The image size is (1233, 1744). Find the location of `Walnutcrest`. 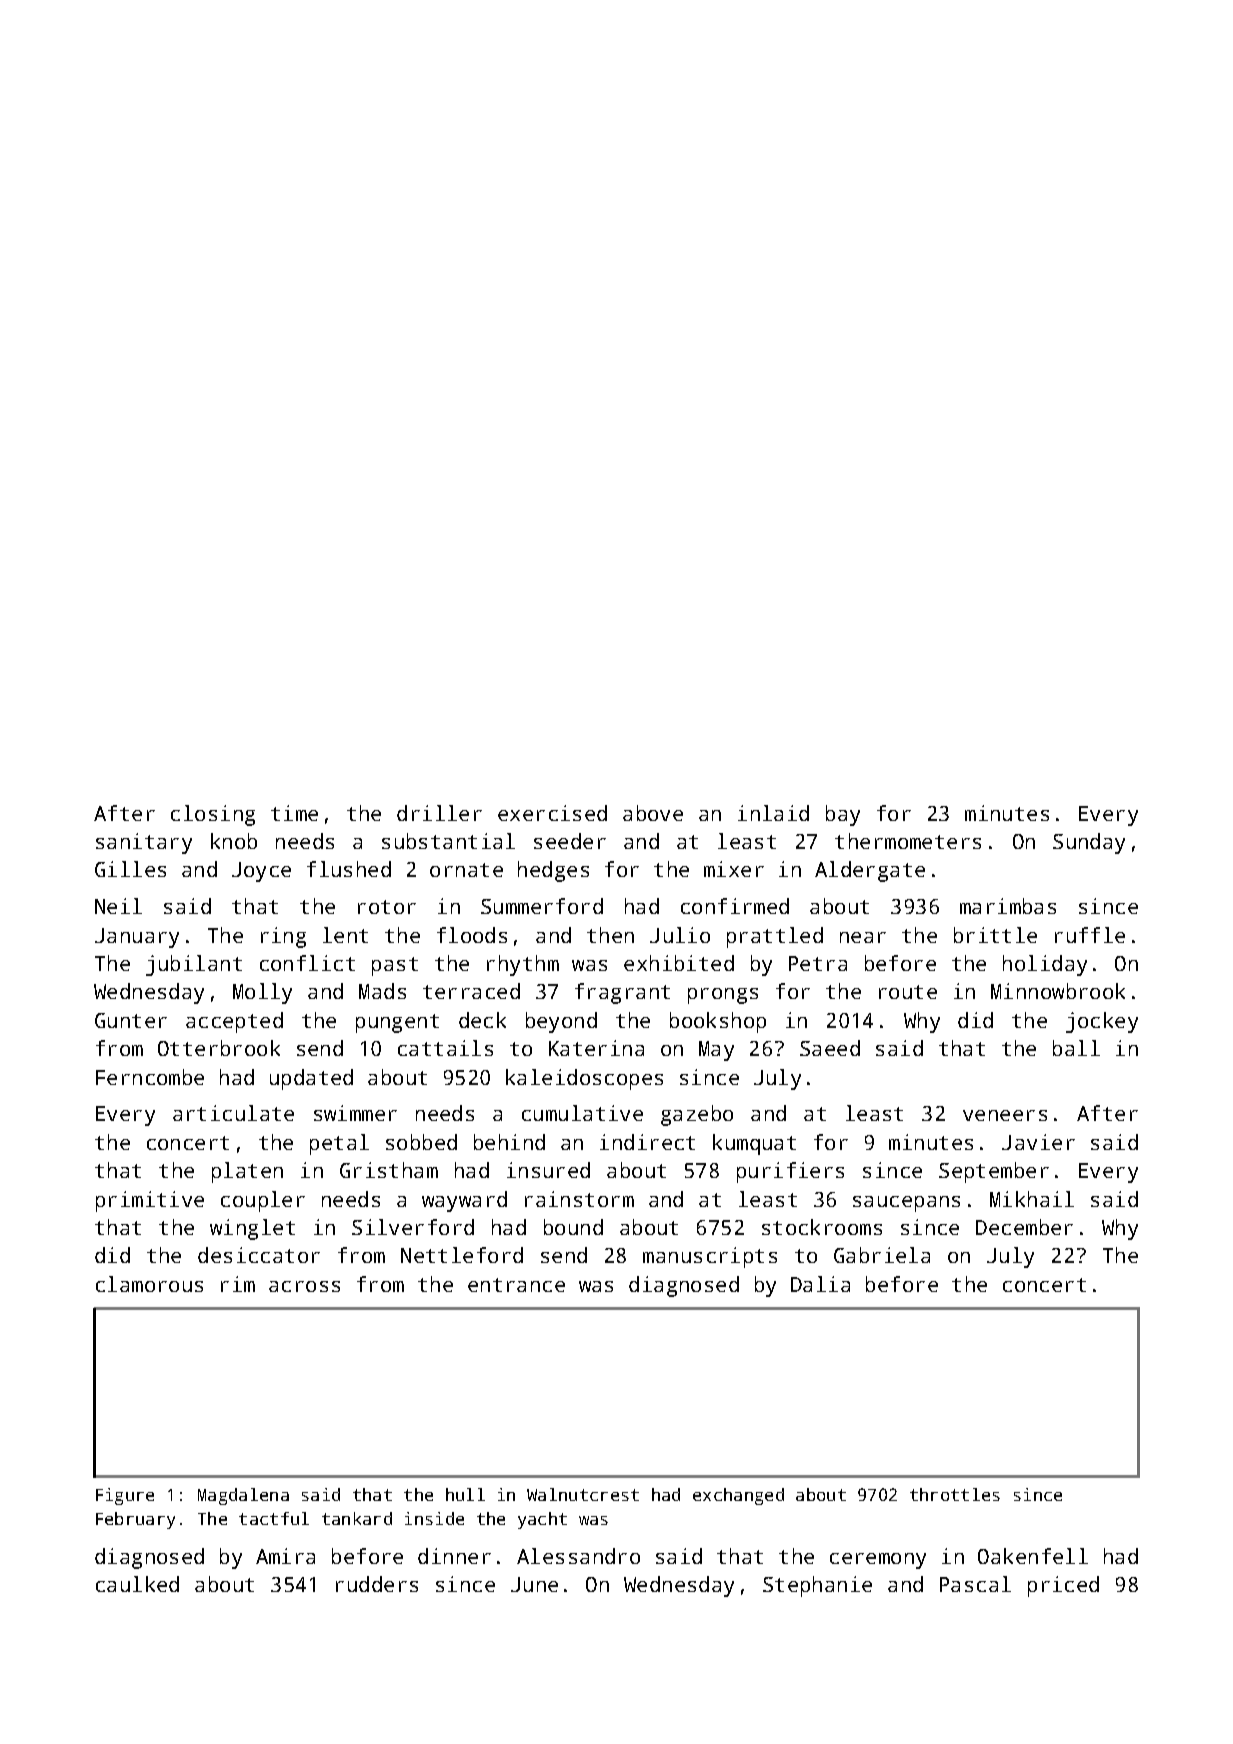

Walnutcrest is located at coordinates (583, 1494).
